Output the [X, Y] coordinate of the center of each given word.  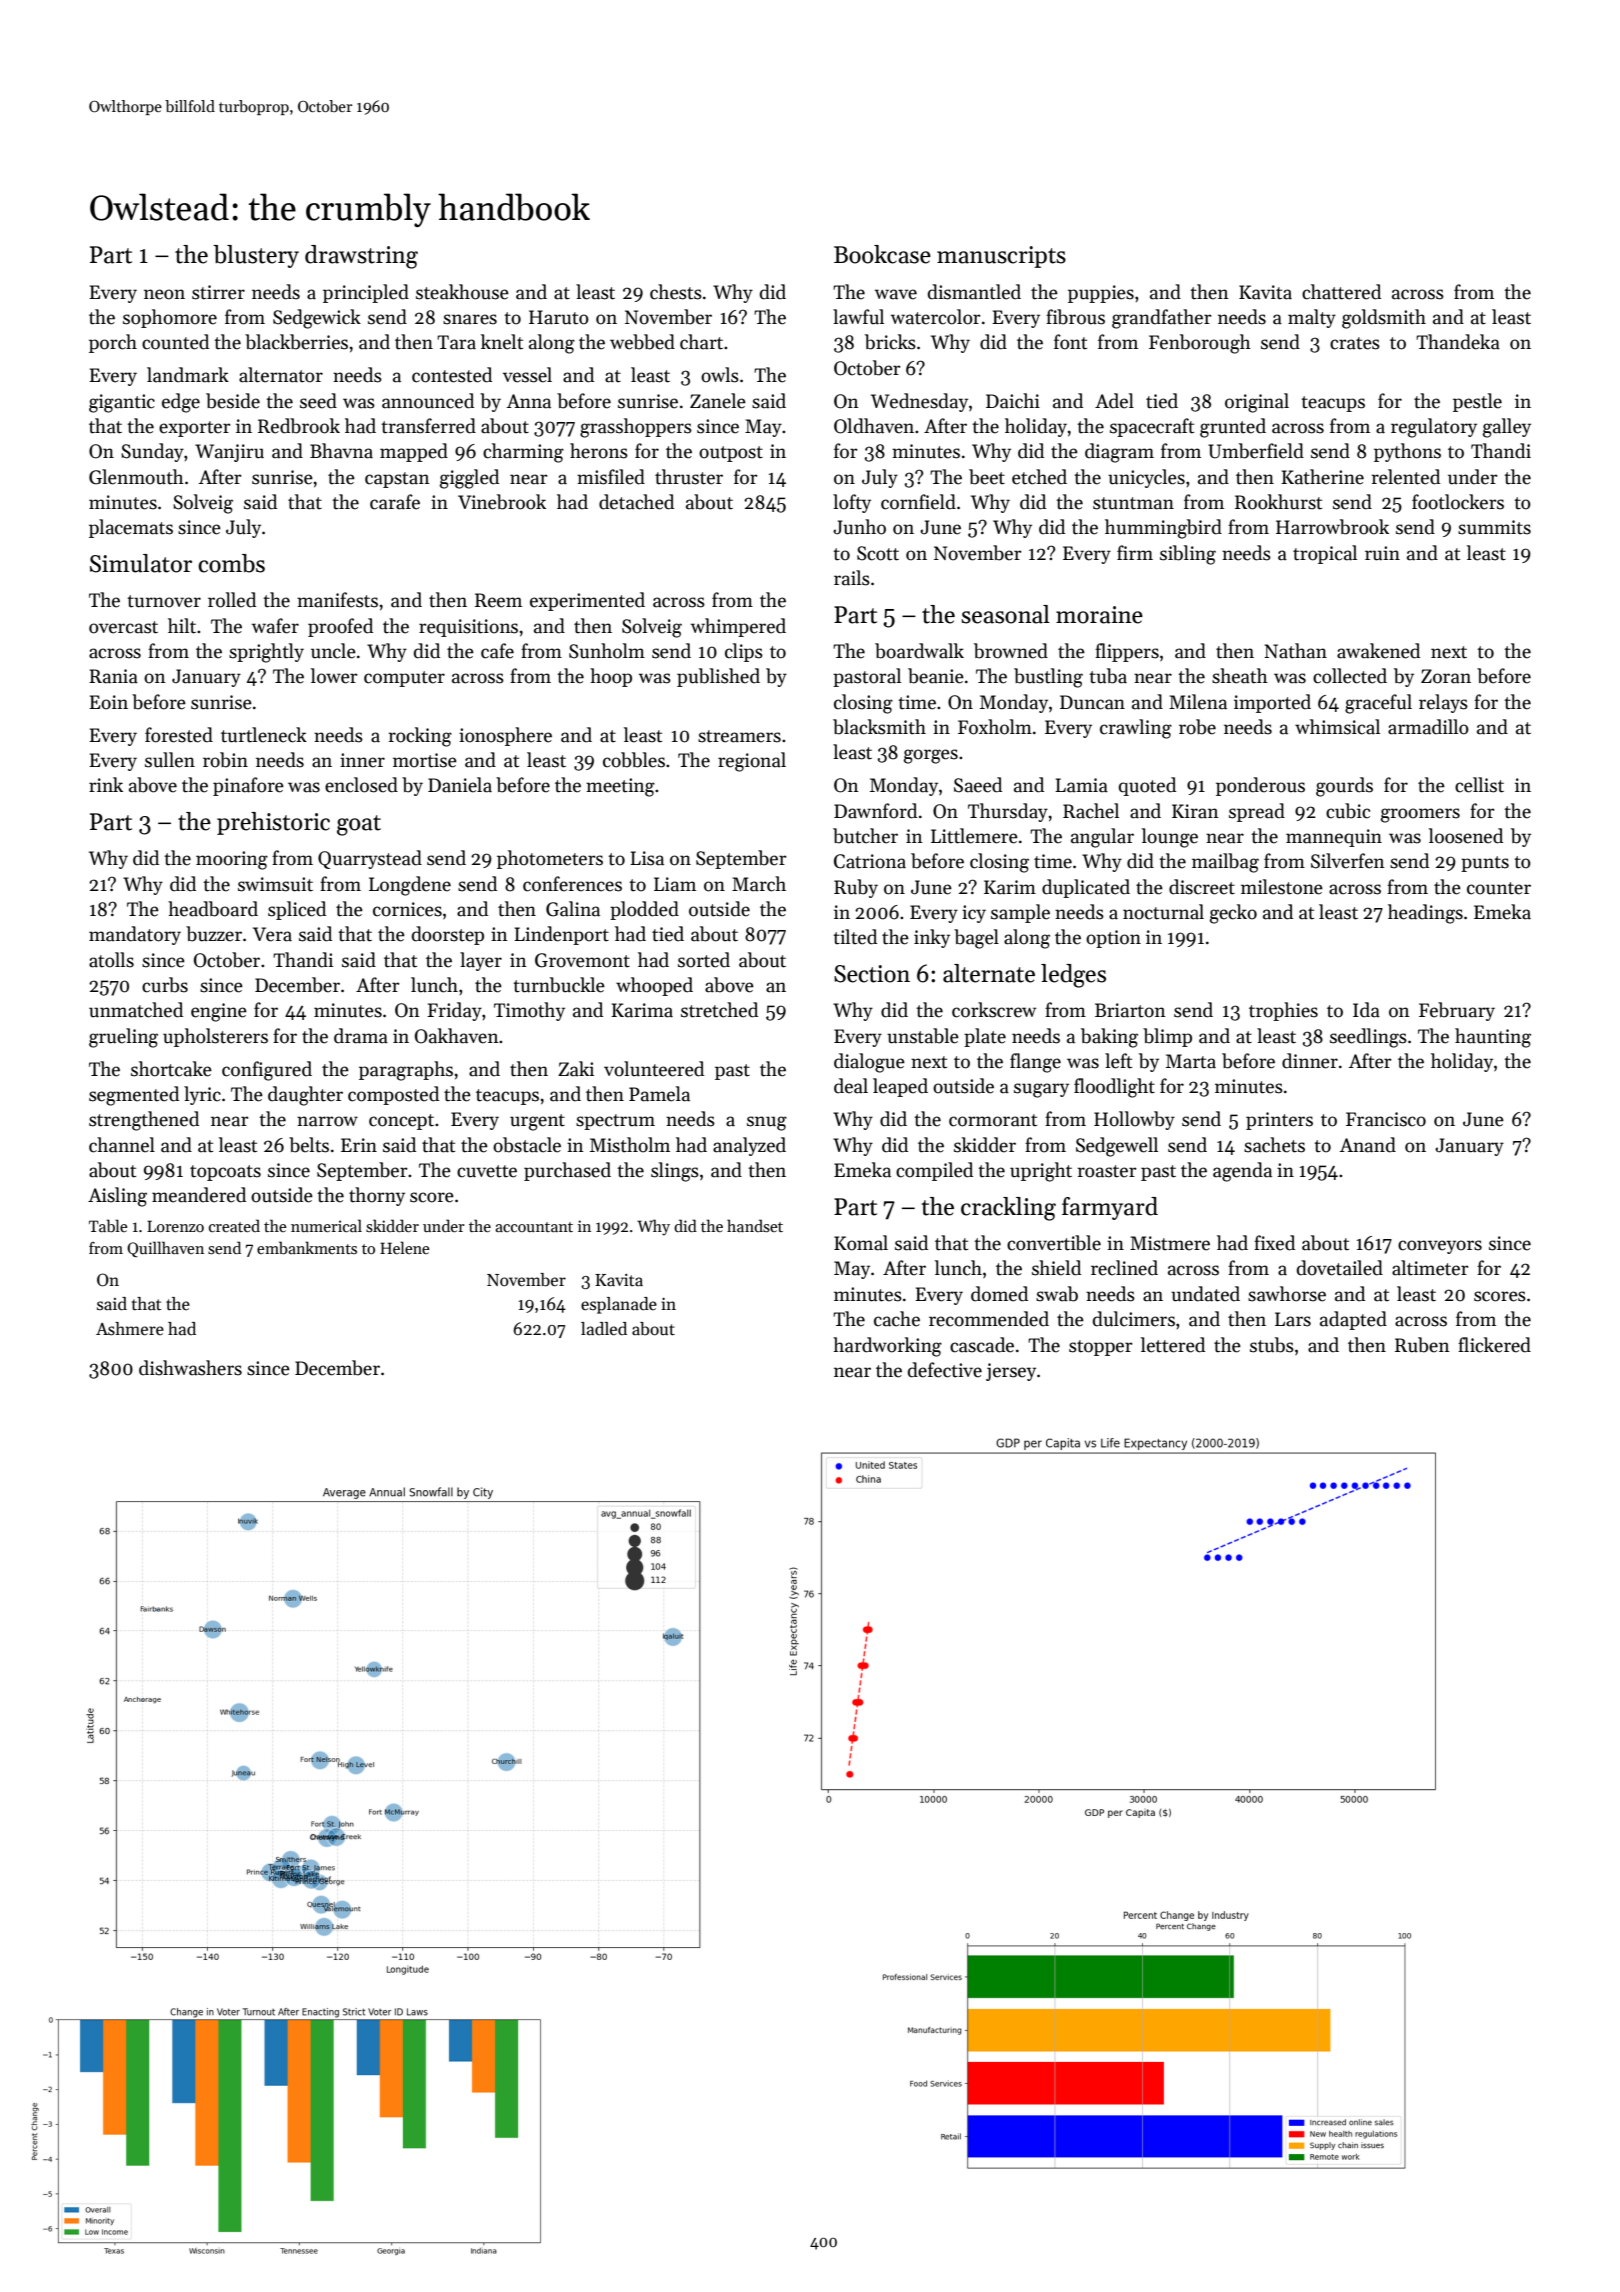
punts [1485, 864]
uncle [333, 651]
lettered [1173, 1345]
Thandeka [1458, 342]
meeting [620, 787]
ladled [604, 1329]
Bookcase [882, 254]
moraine [1099, 615]
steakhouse [462, 292]
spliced [297, 910]
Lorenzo [175, 1226]
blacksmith [879, 727]
